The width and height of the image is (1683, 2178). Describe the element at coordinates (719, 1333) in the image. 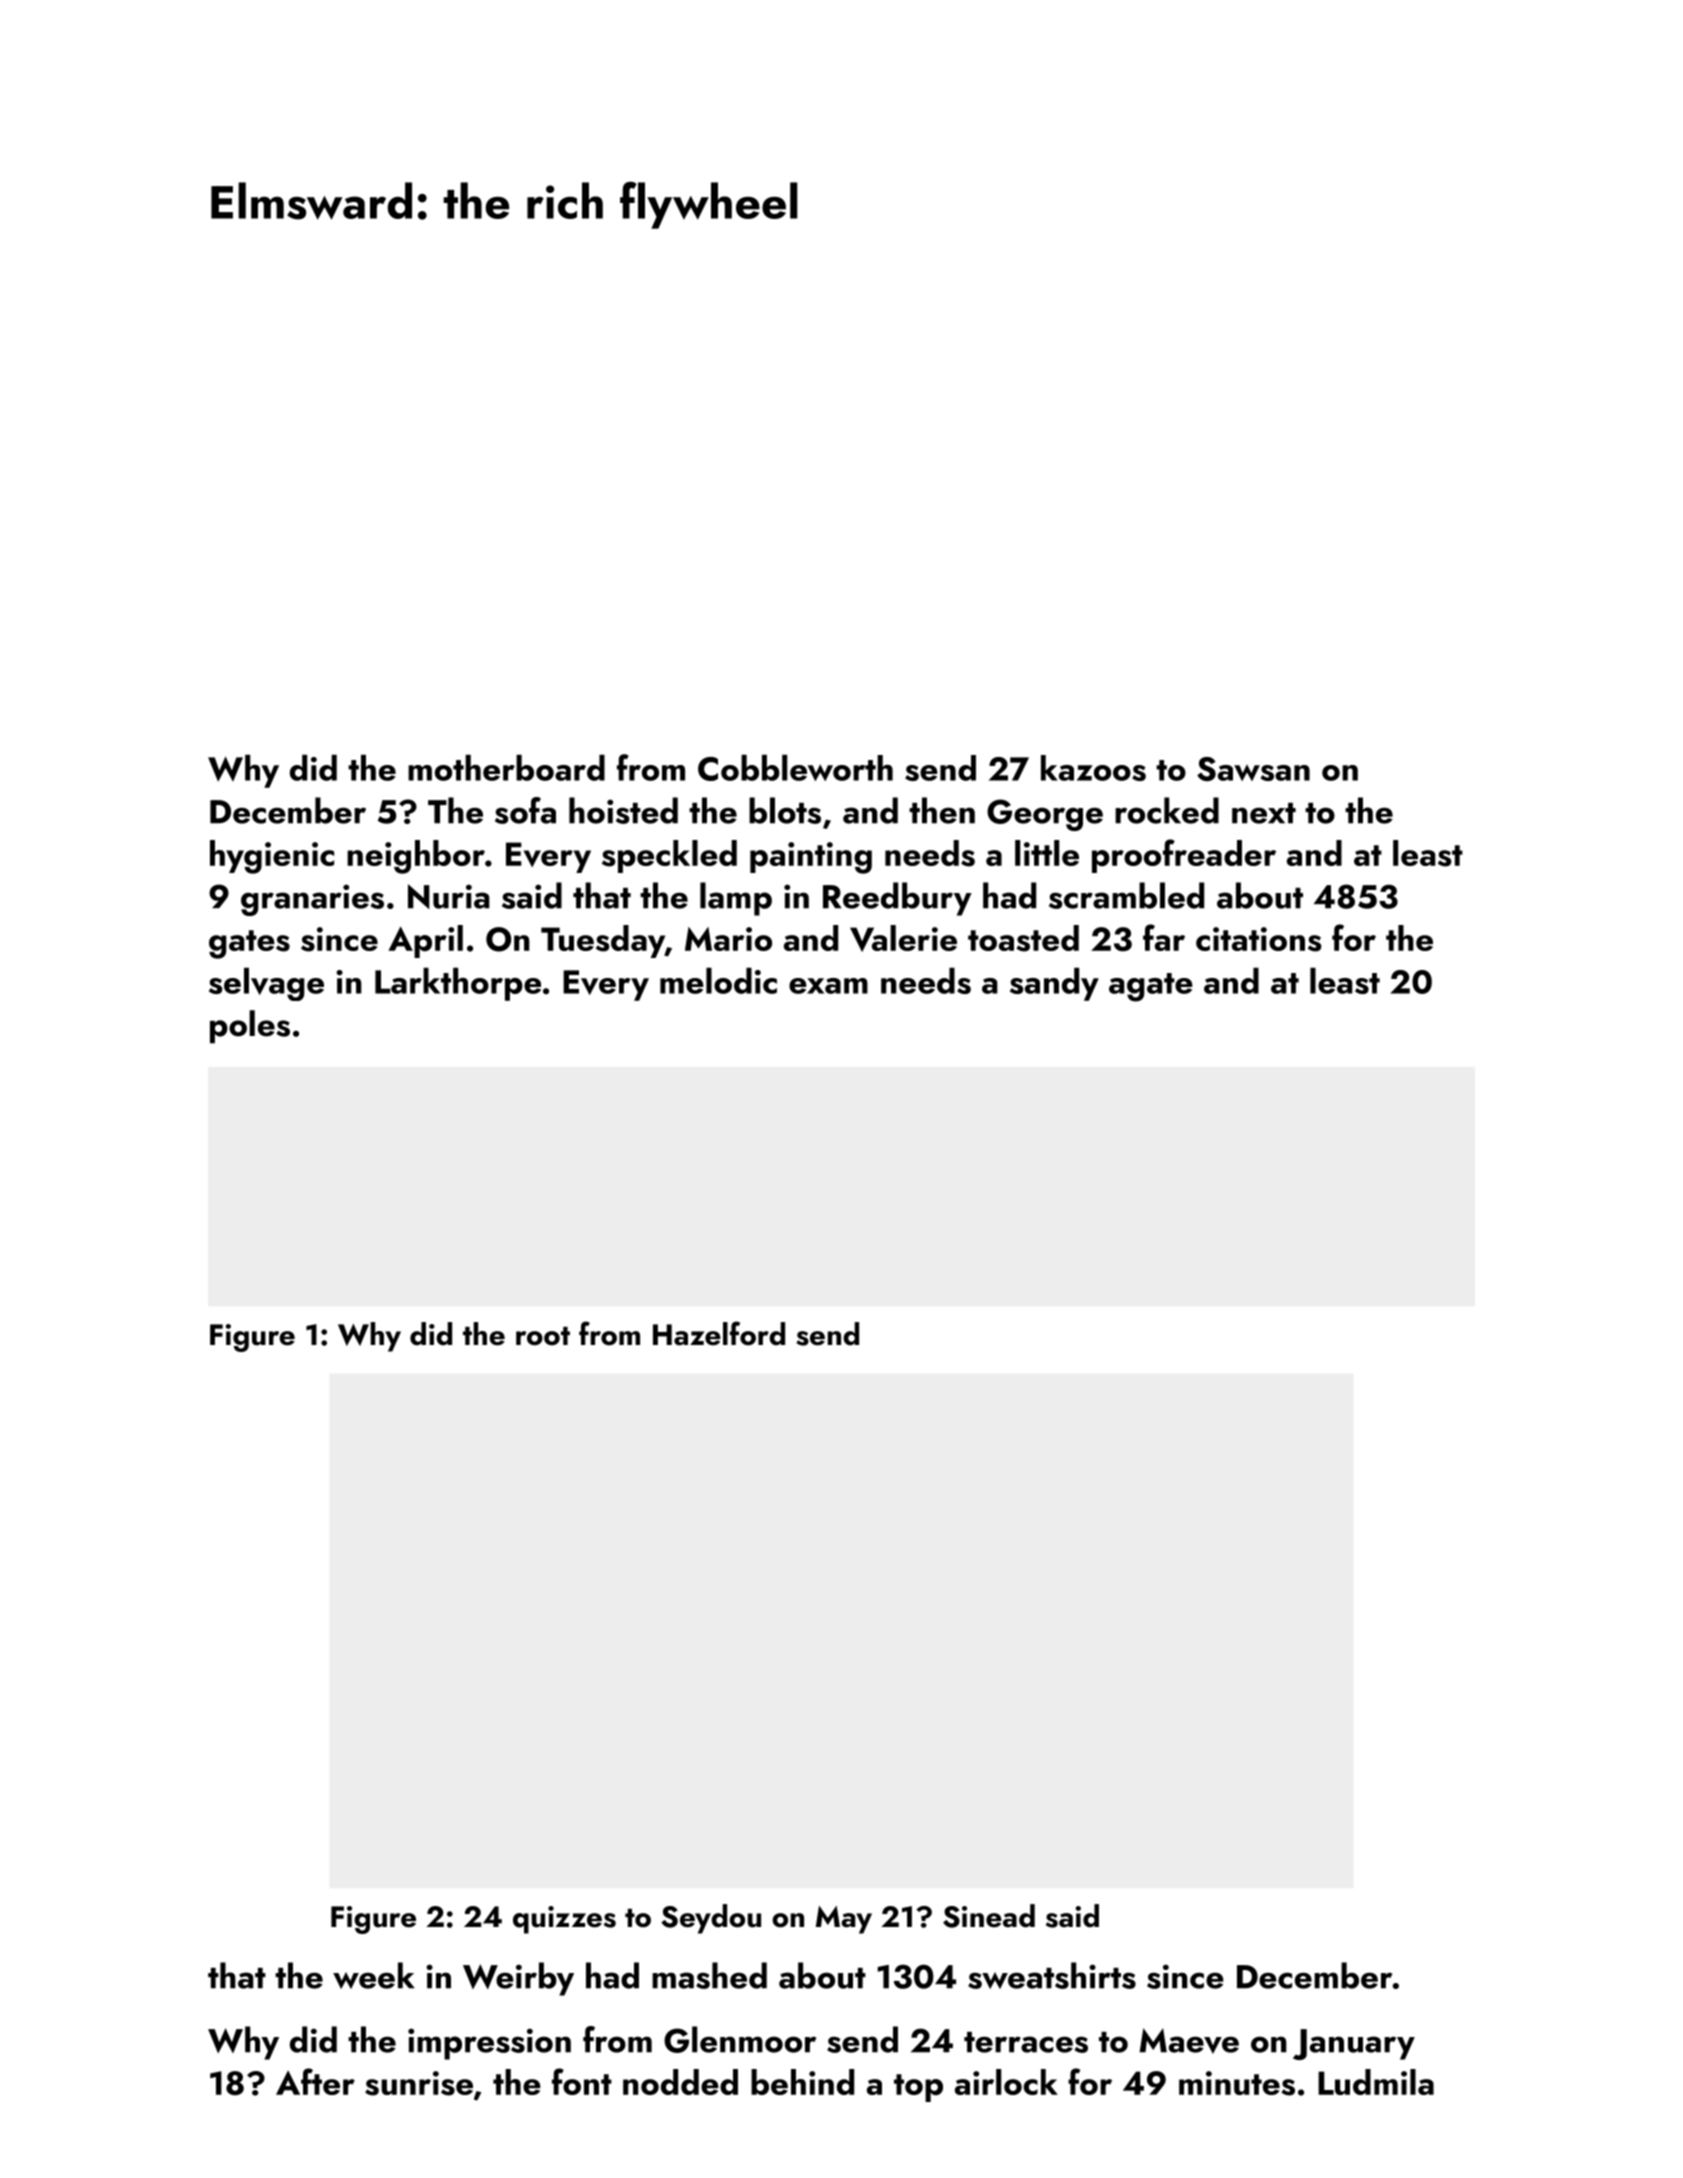

I see `Hazelford` at that location.
